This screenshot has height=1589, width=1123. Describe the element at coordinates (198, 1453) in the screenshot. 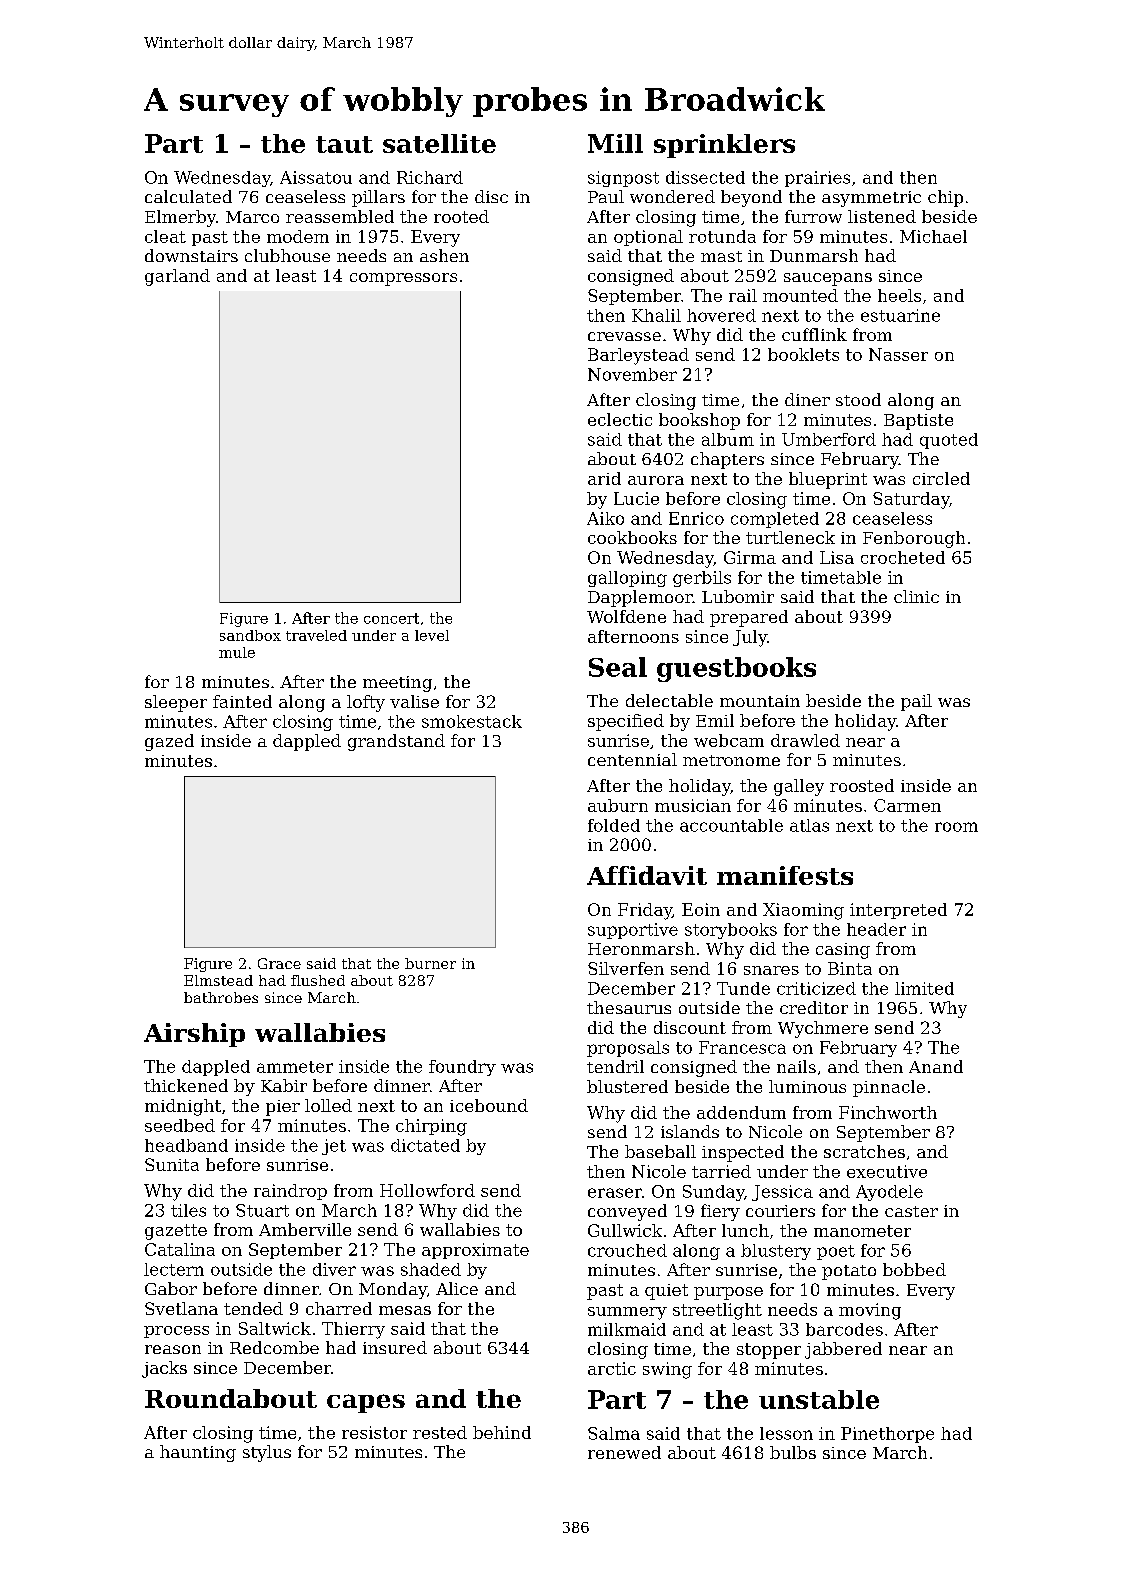

I see `haunting` at that location.
